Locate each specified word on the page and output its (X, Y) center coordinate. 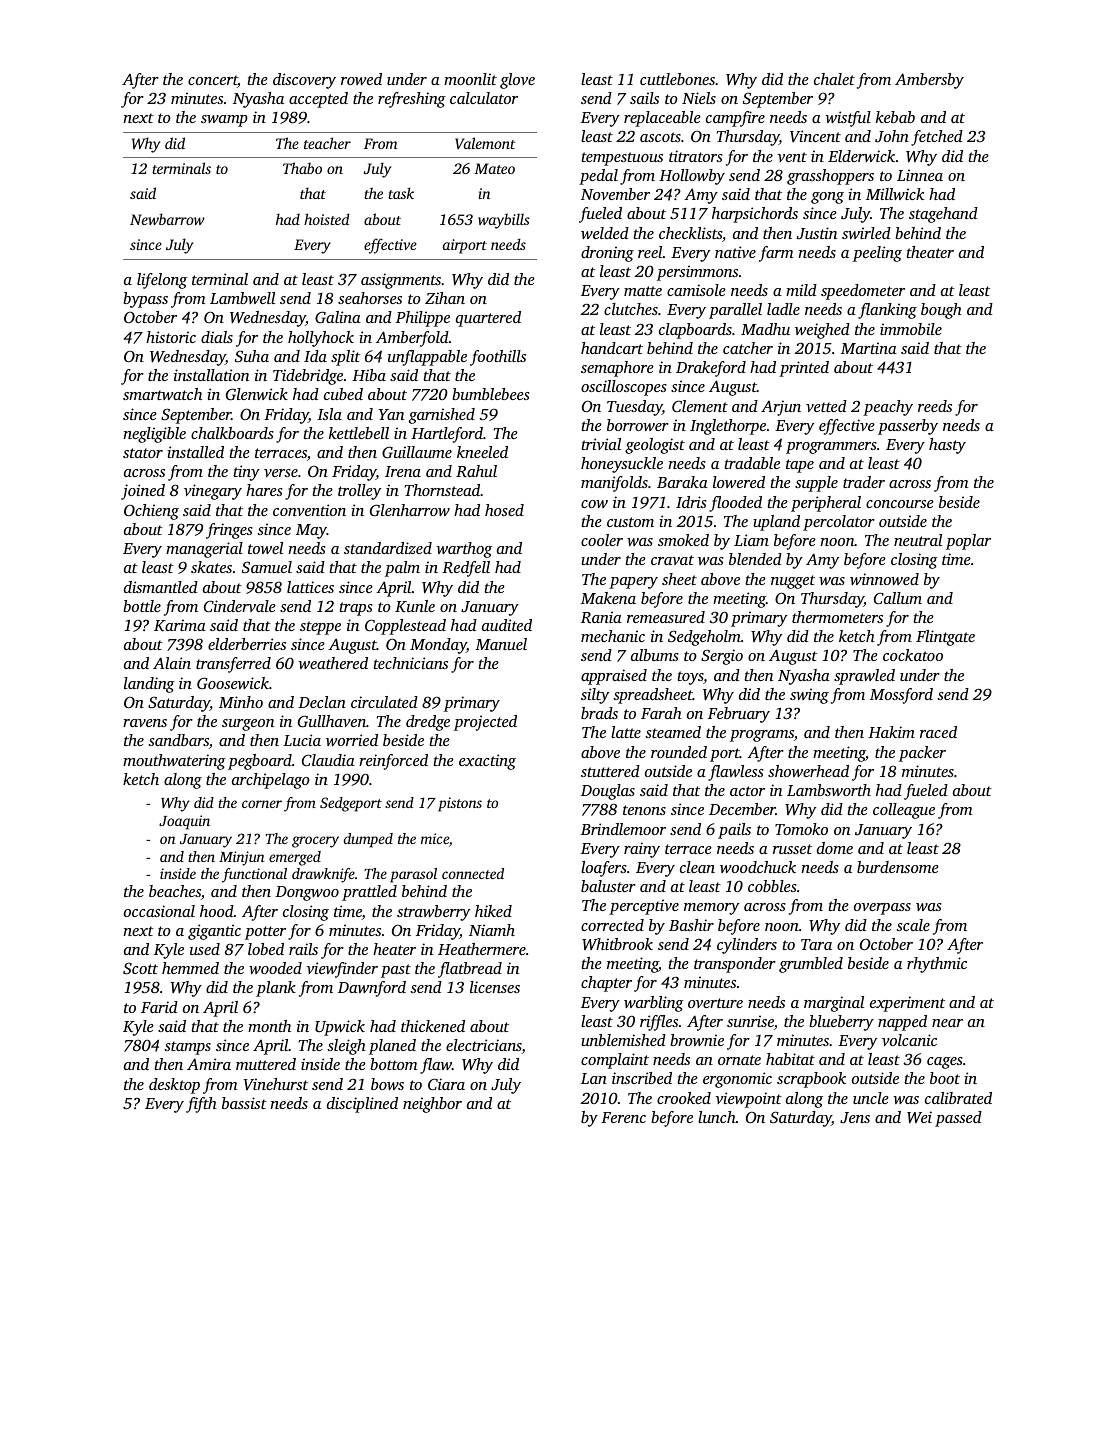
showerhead (808, 771)
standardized (388, 548)
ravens (145, 723)
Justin (817, 233)
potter (265, 933)
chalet (834, 79)
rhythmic (937, 965)
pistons (460, 804)
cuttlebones (677, 79)
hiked (493, 911)
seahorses (370, 298)
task (401, 193)
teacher (327, 143)
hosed (504, 510)
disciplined (362, 1105)
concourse (900, 504)
